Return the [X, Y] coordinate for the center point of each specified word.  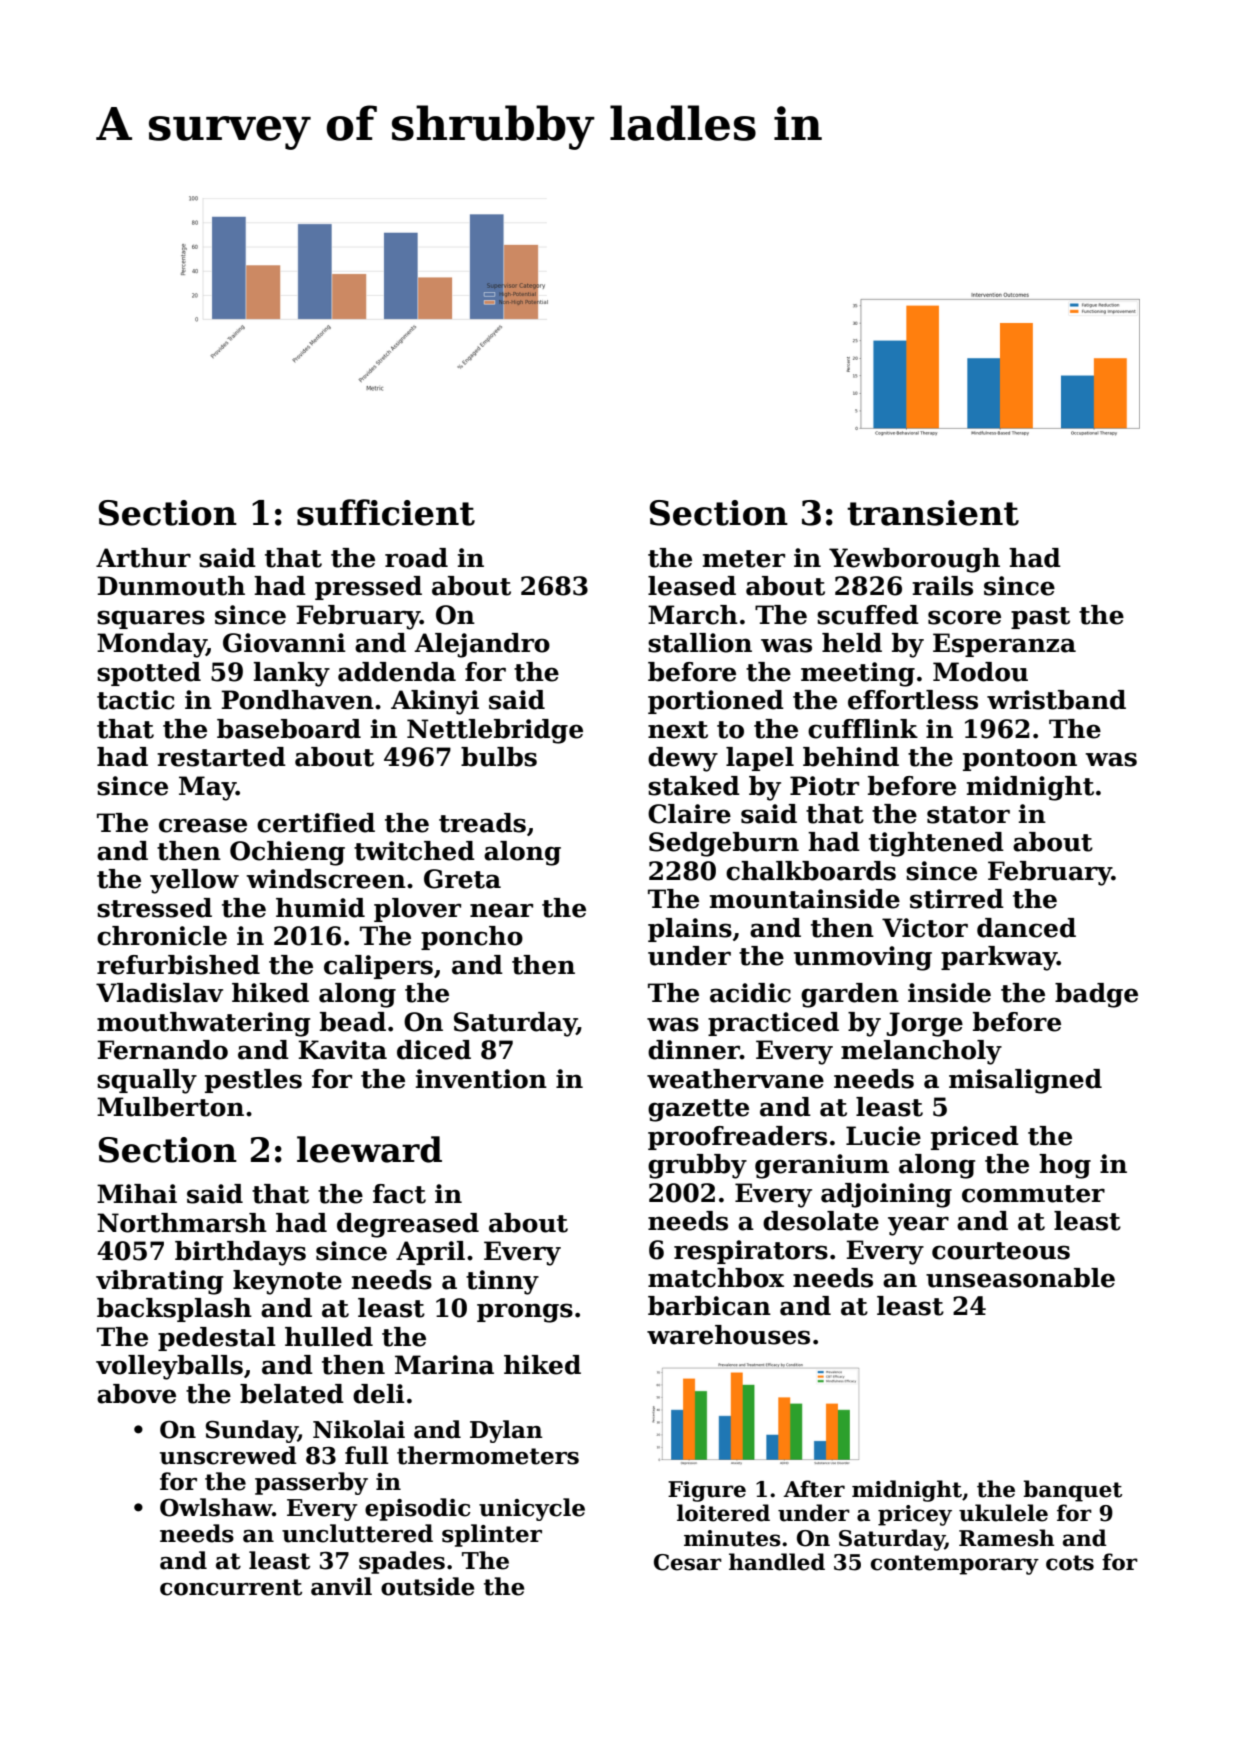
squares [151, 619]
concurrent [231, 1587]
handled [777, 1562]
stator [968, 815]
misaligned [1025, 1081]
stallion [700, 643]
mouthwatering [204, 1024]
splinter [492, 1535]
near [501, 910]
